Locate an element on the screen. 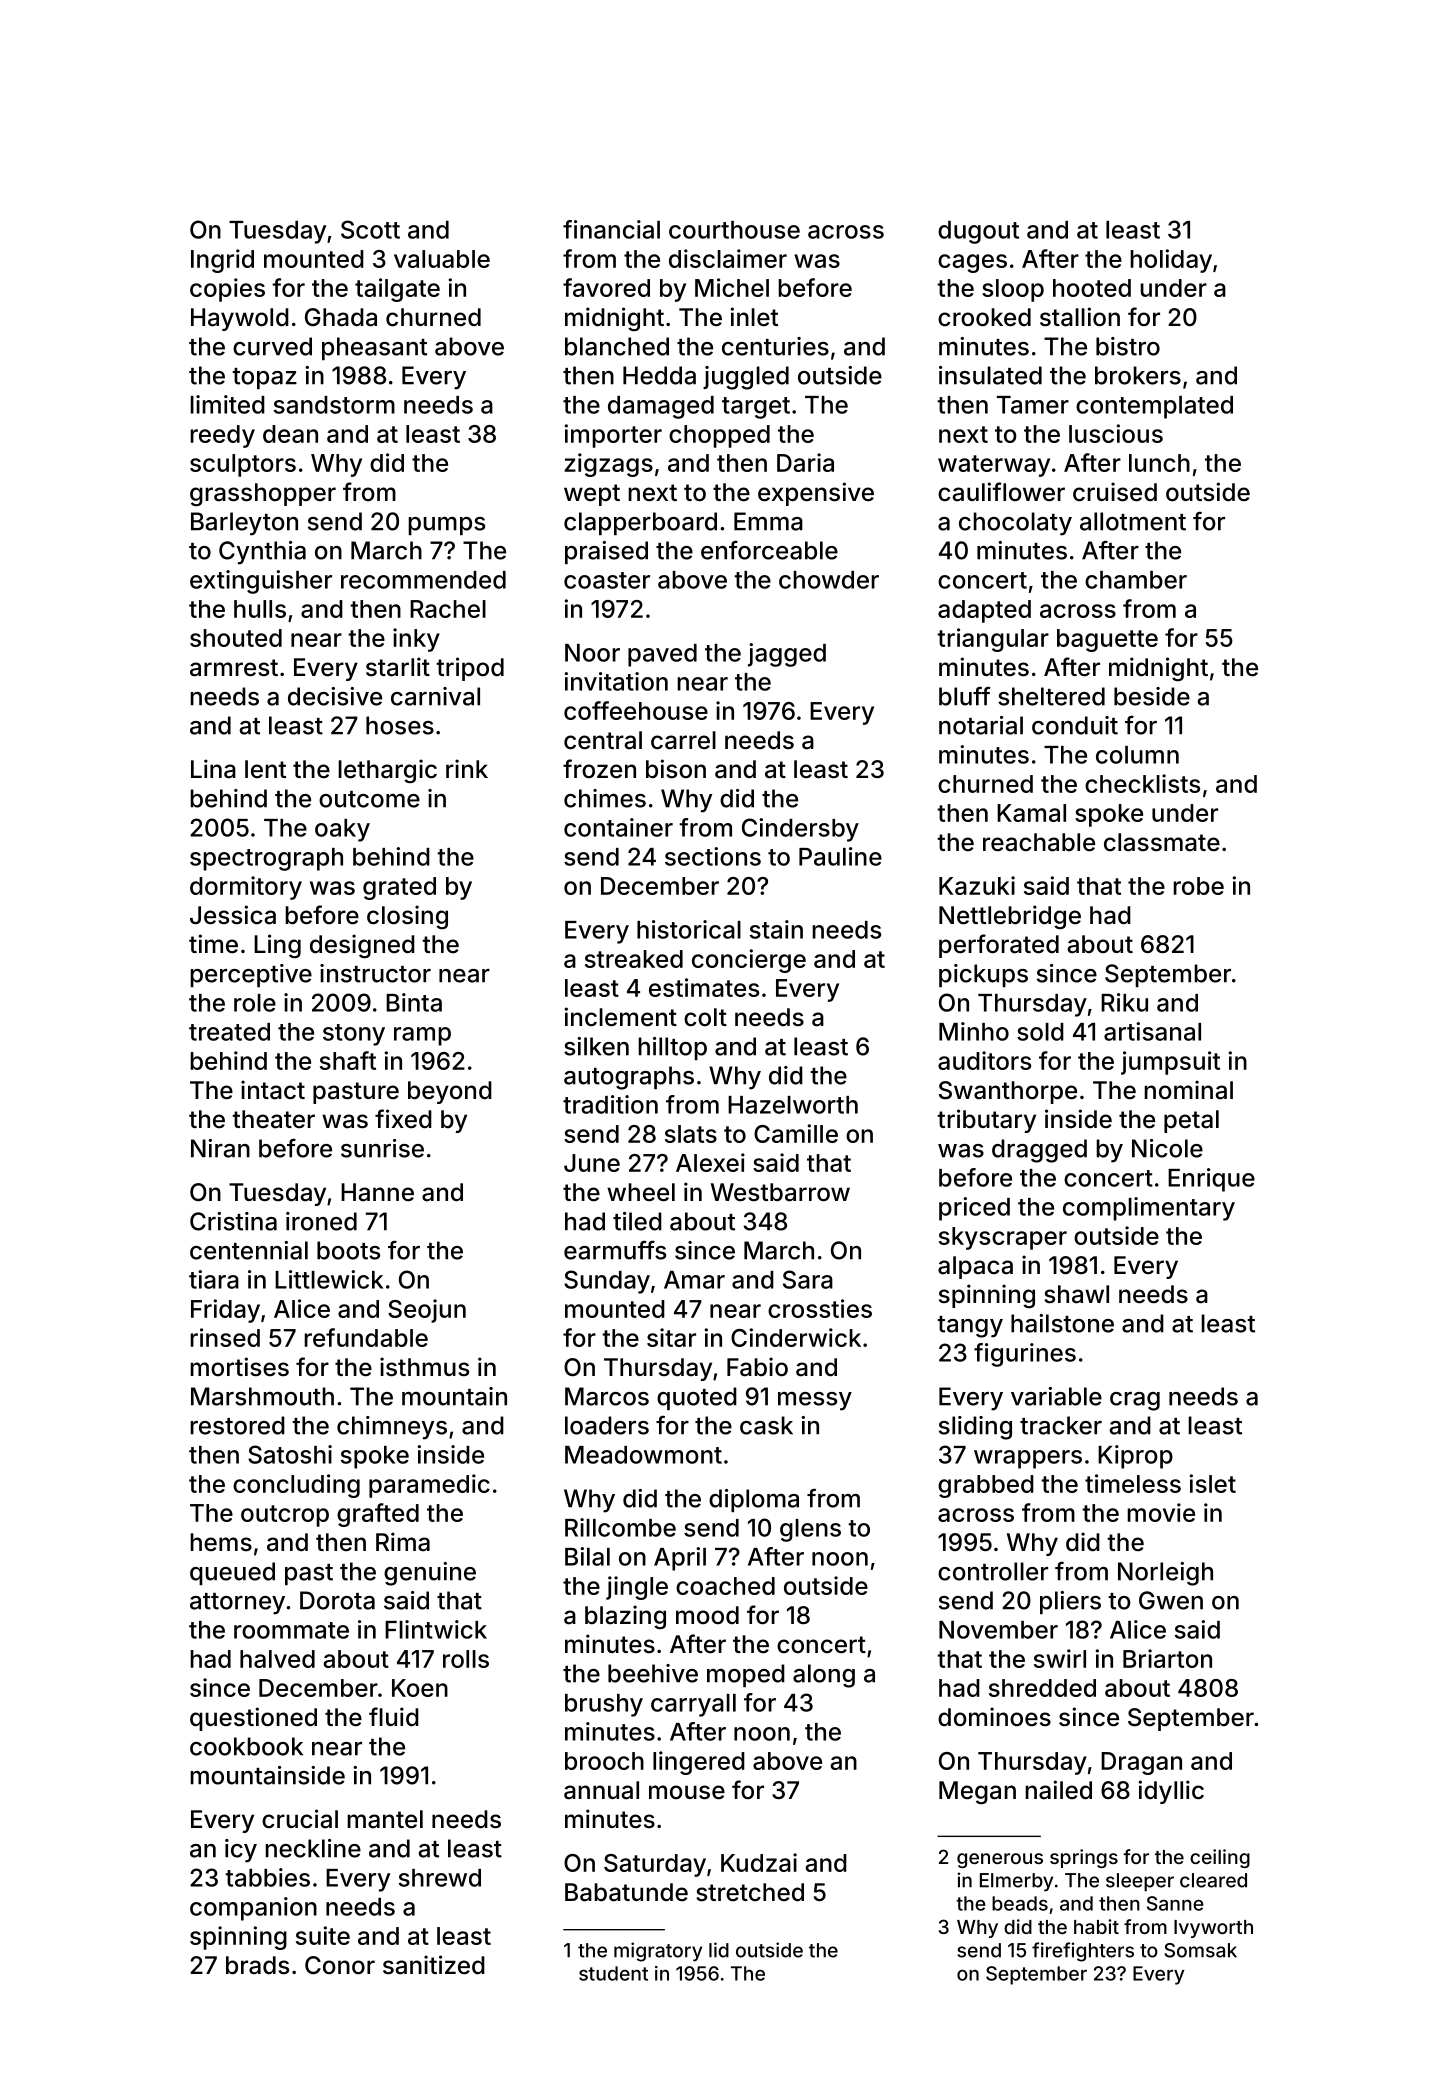  expensive is located at coordinates (816, 494).
